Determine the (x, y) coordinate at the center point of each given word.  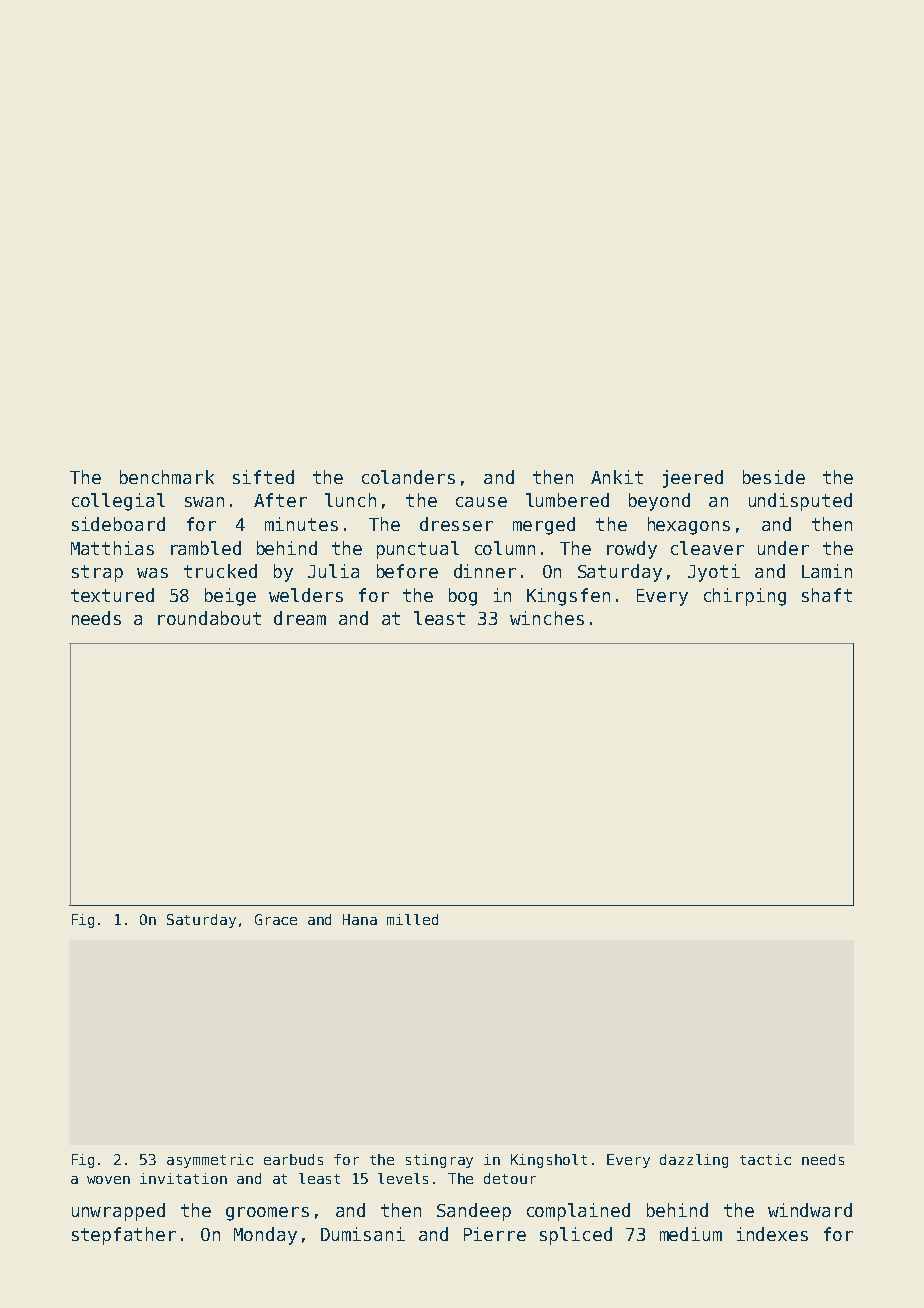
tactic (765, 1159)
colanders (408, 477)
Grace (276, 919)
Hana (360, 919)
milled (412, 919)
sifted (263, 477)
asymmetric (210, 1161)
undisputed (800, 502)
